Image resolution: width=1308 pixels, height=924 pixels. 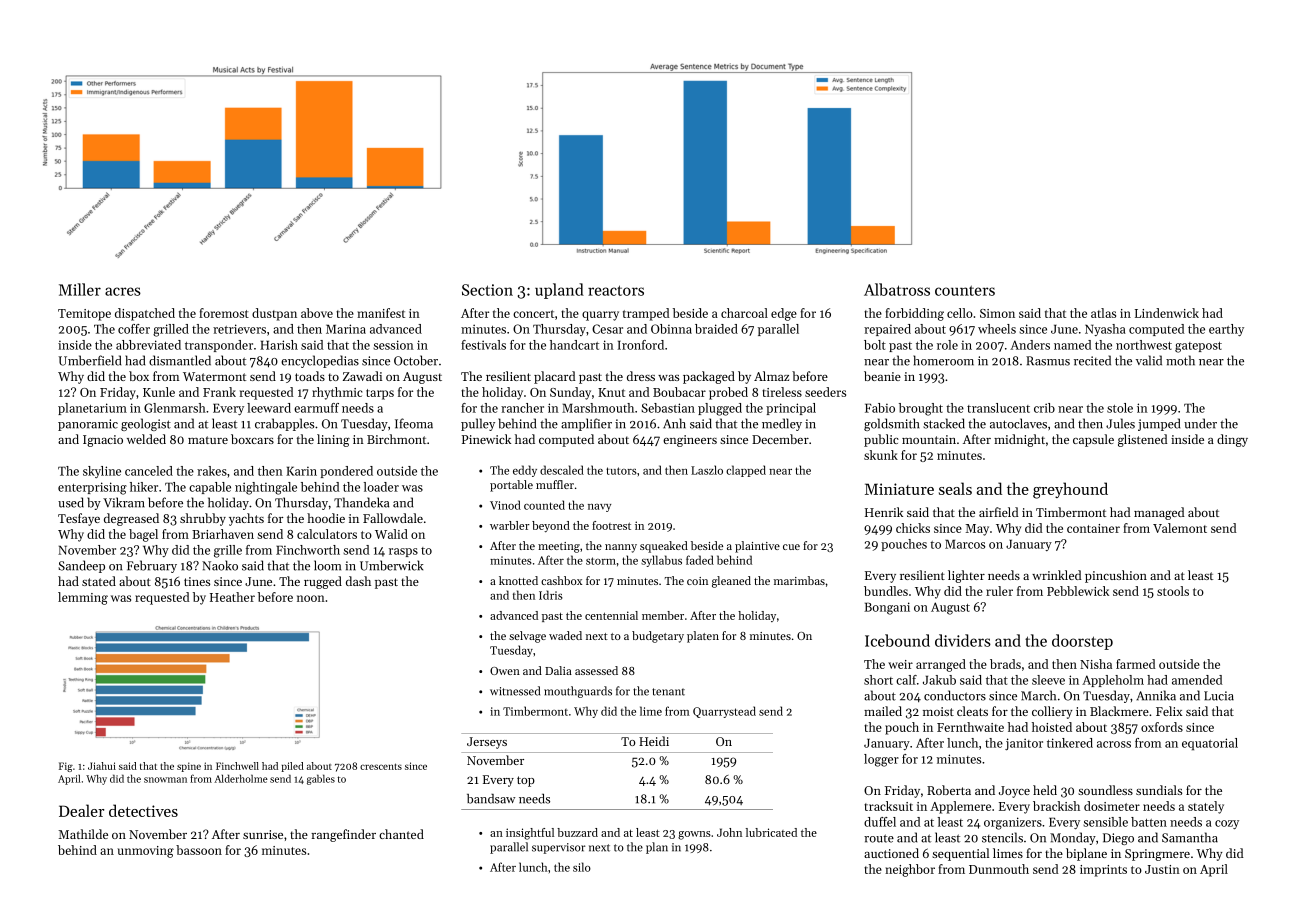 I want to click on Marshmouth, so click(x=598, y=408).
